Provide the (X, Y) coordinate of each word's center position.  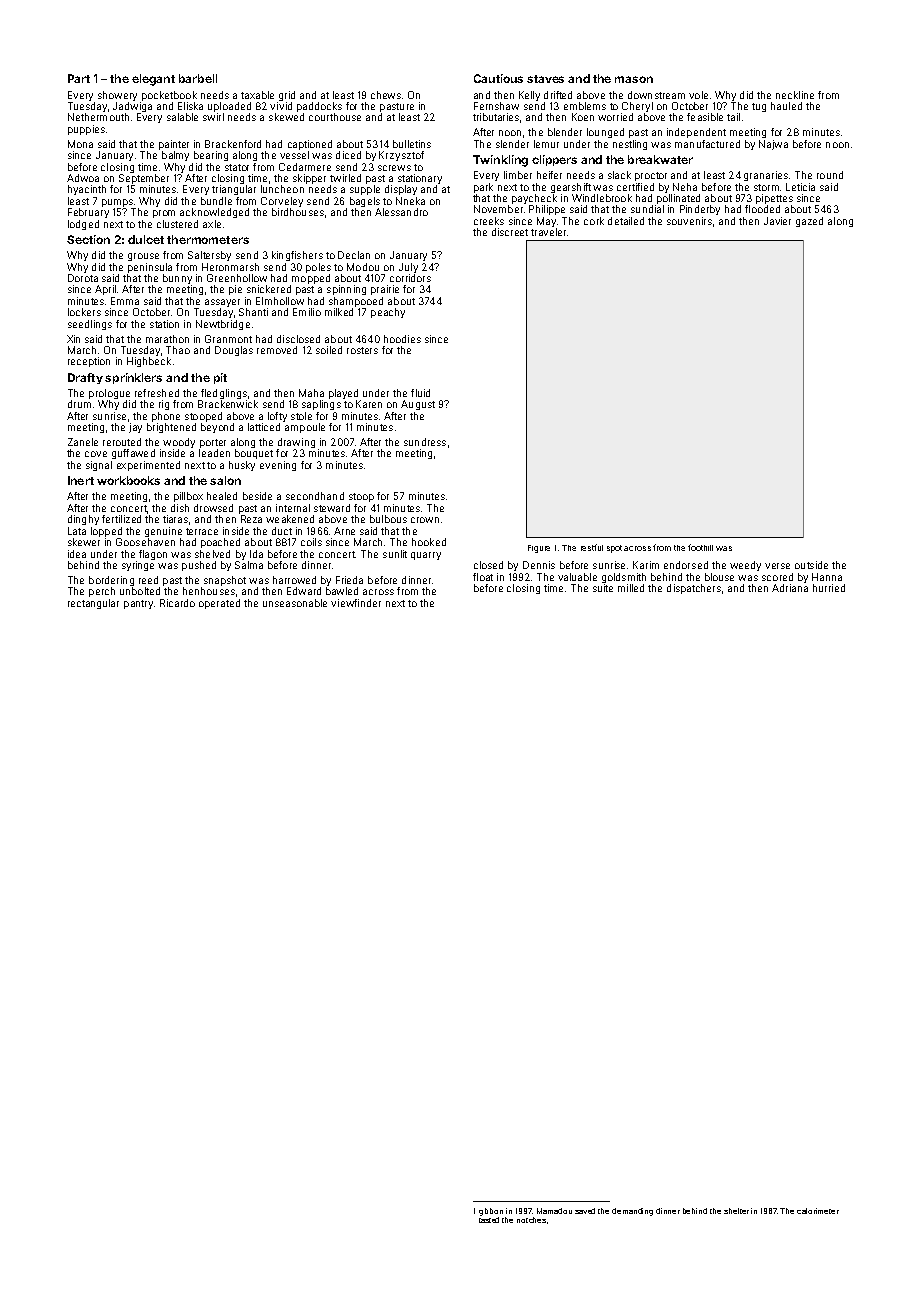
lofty (277, 417)
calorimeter (818, 1211)
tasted (489, 1220)
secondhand (315, 496)
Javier (777, 221)
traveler (548, 232)
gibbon (491, 1212)
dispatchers (694, 589)
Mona (80, 144)
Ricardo (177, 603)
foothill (700, 547)
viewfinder (356, 603)
